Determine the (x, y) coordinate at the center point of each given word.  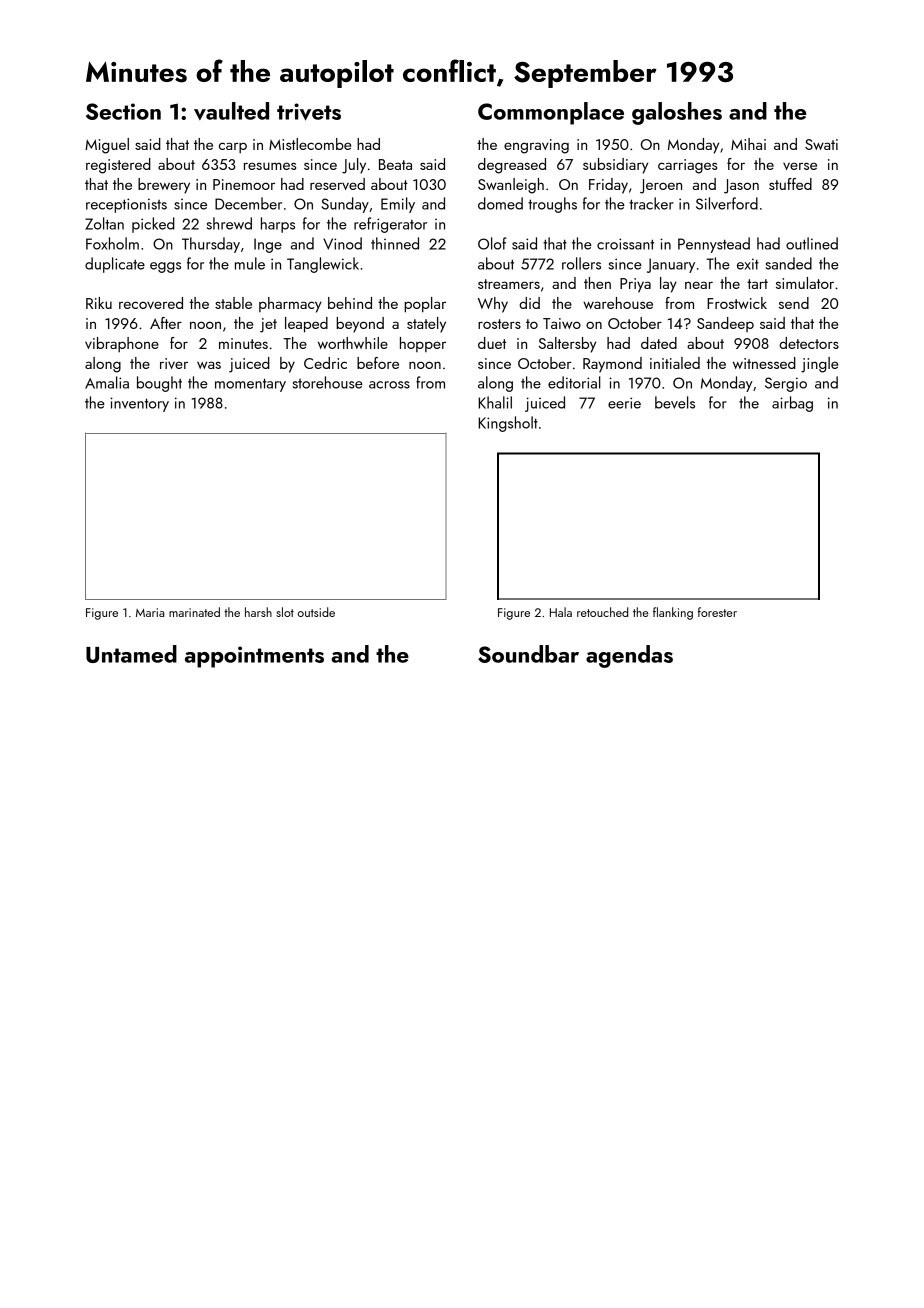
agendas (629, 656)
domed (500, 203)
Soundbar (528, 654)
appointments (254, 657)
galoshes (677, 113)
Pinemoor (244, 184)
